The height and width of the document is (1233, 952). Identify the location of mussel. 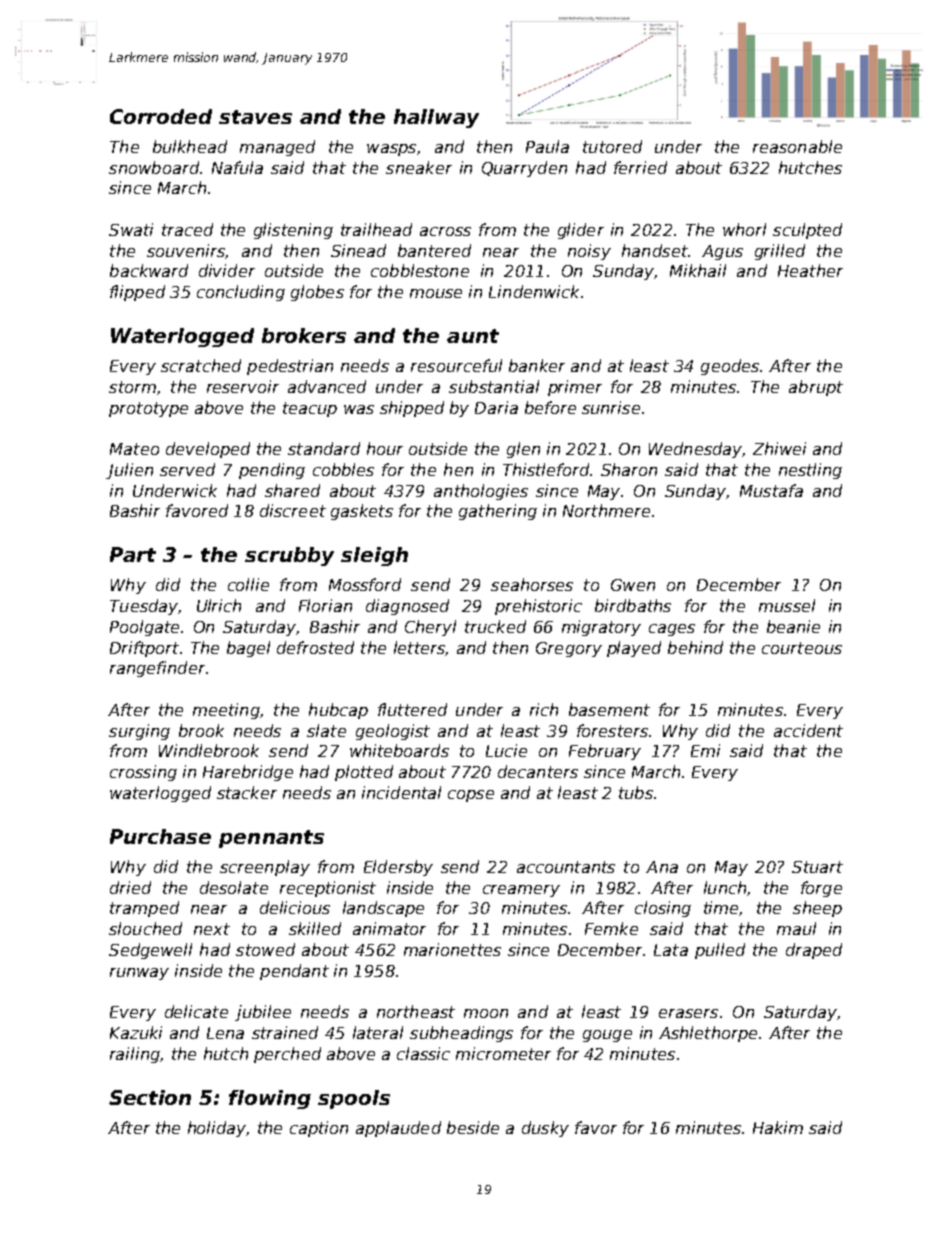
(787, 605).
